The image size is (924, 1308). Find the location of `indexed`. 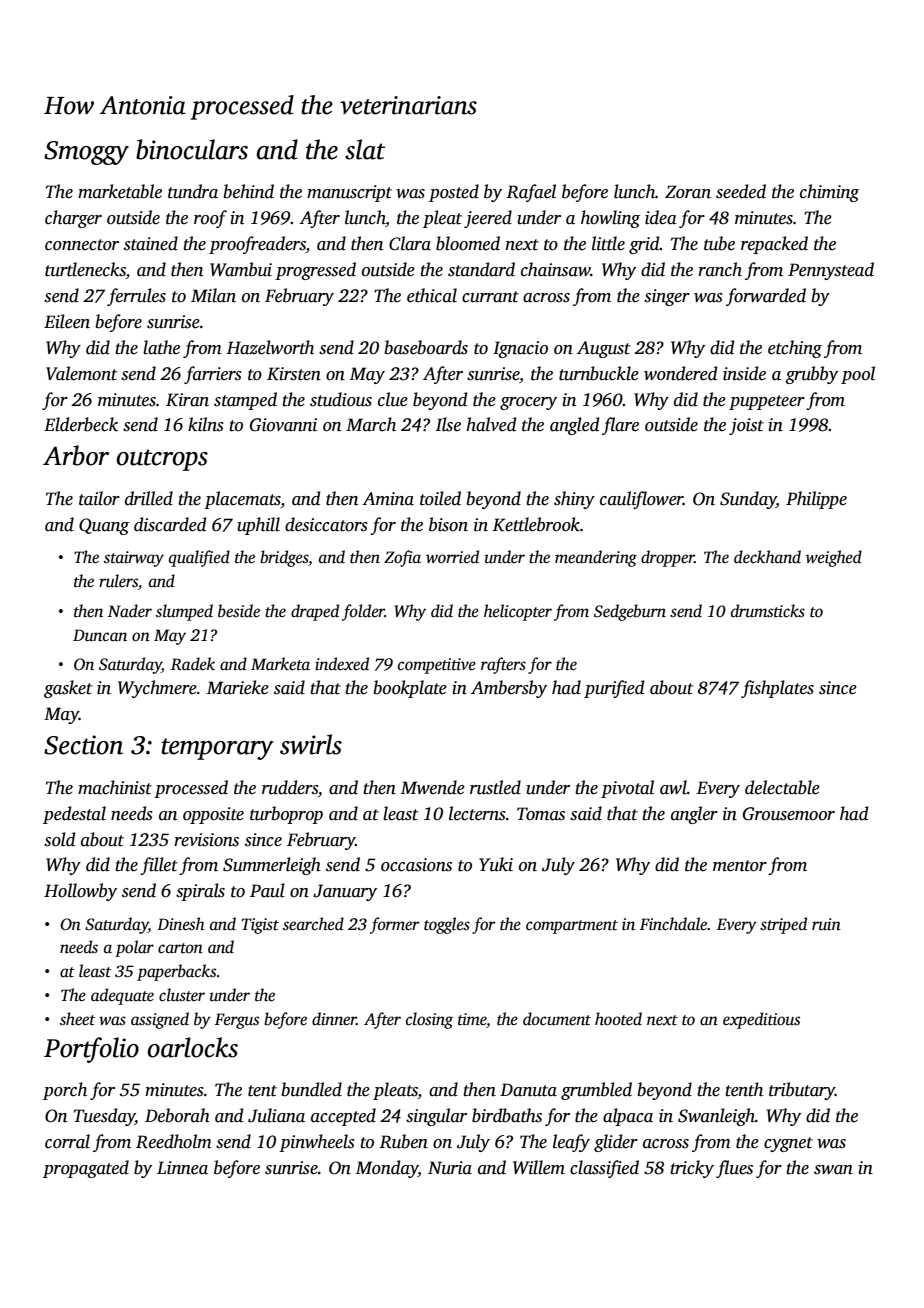

indexed is located at coordinates (342, 663).
